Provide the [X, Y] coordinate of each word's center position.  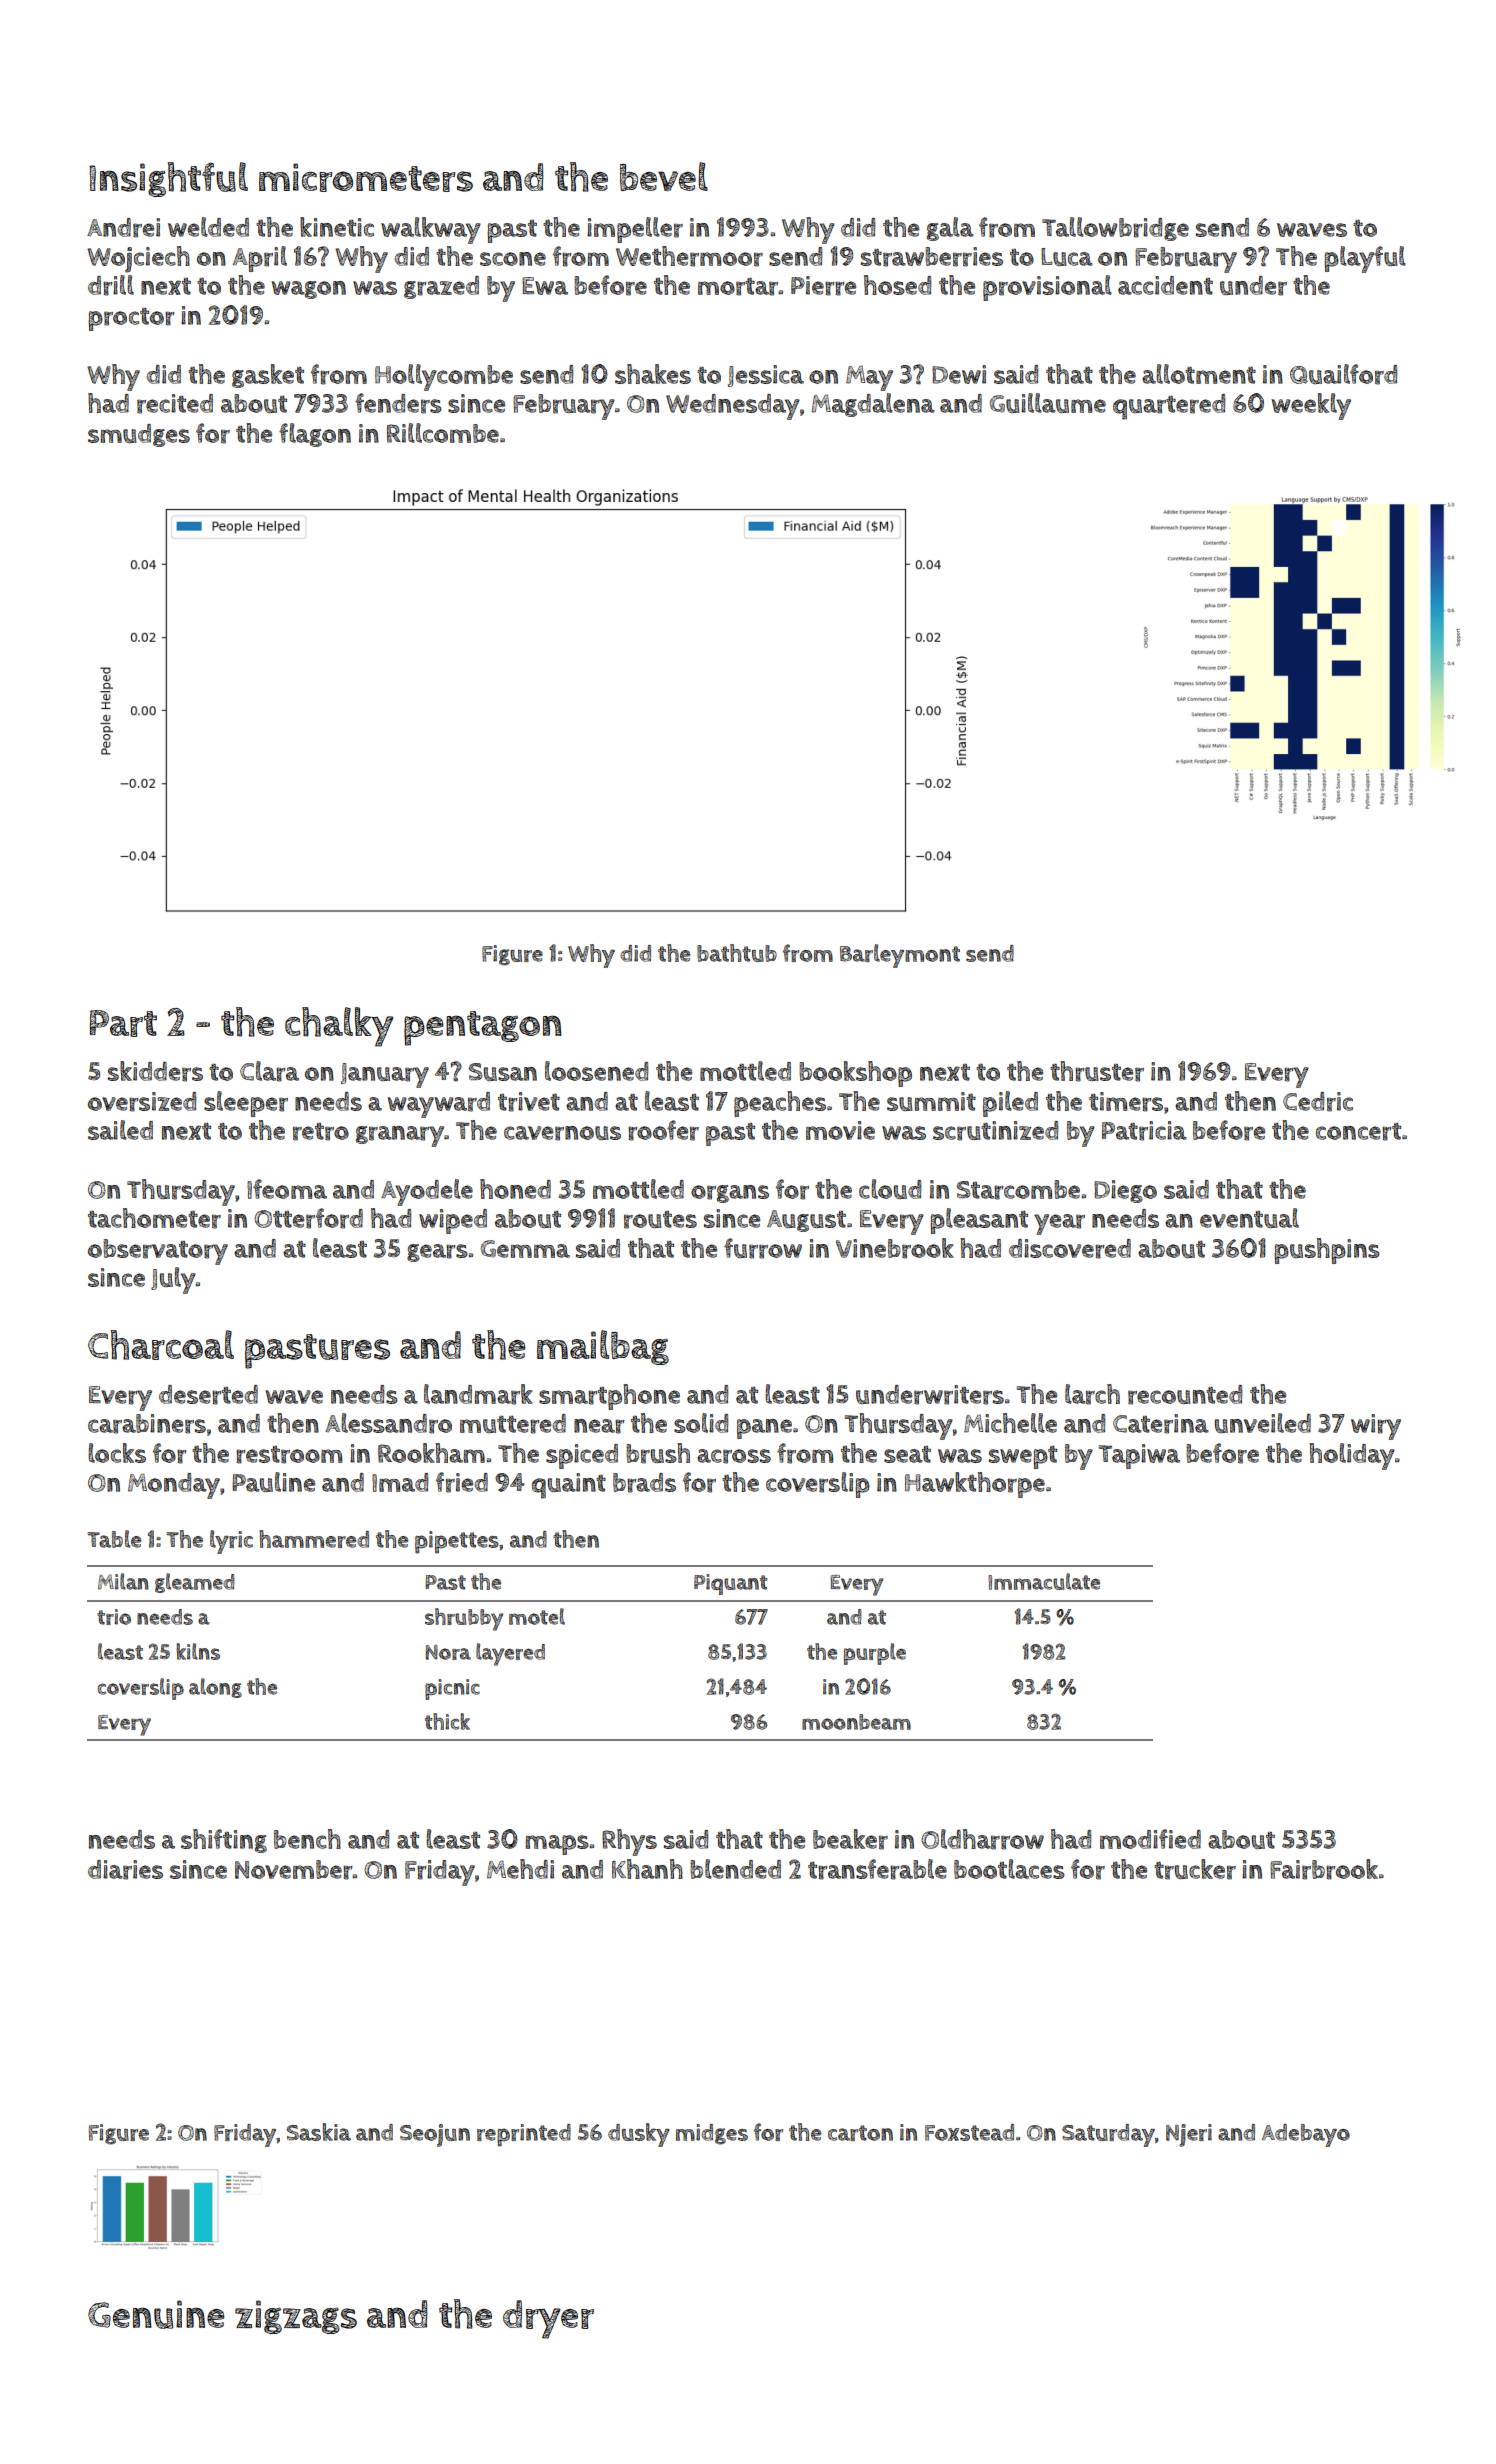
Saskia [318, 2132]
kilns [198, 1651]
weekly [1311, 406]
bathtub [737, 953]
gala [950, 229]
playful [1365, 259]
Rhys [629, 1842]
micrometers [366, 177]
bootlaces [1009, 1869]
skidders [155, 1071]
